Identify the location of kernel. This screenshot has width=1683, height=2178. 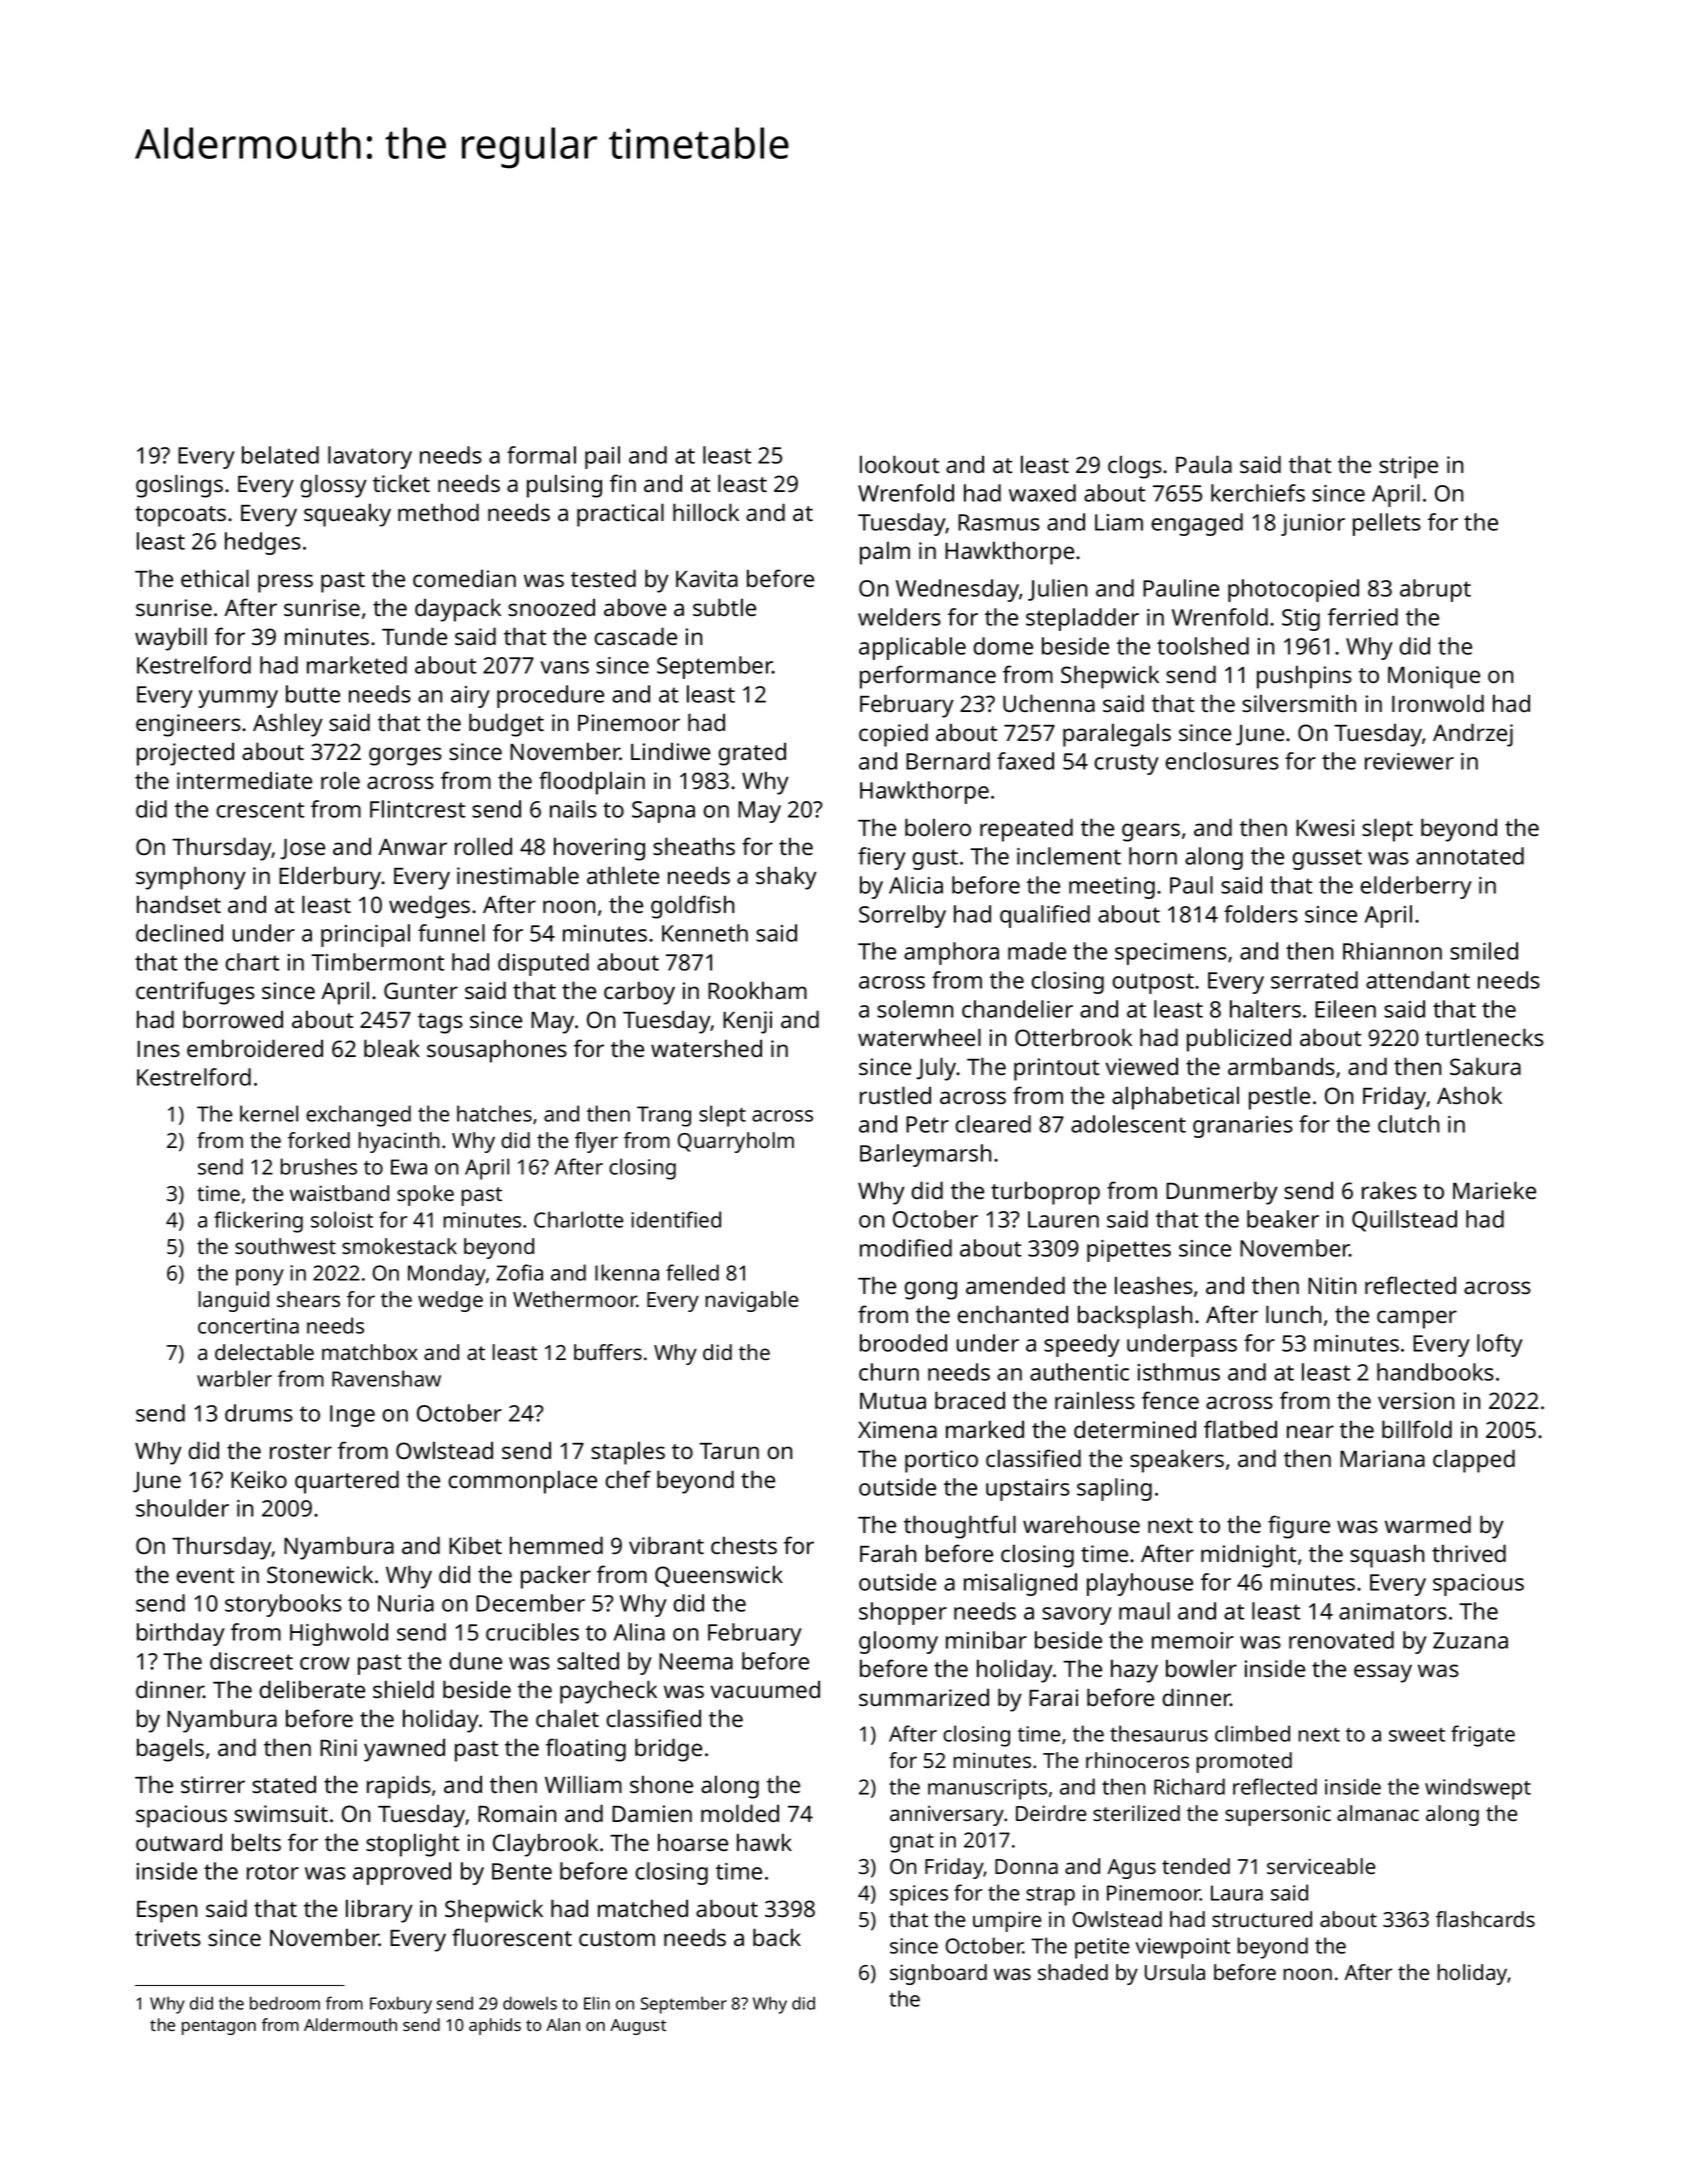
(269, 1113).
